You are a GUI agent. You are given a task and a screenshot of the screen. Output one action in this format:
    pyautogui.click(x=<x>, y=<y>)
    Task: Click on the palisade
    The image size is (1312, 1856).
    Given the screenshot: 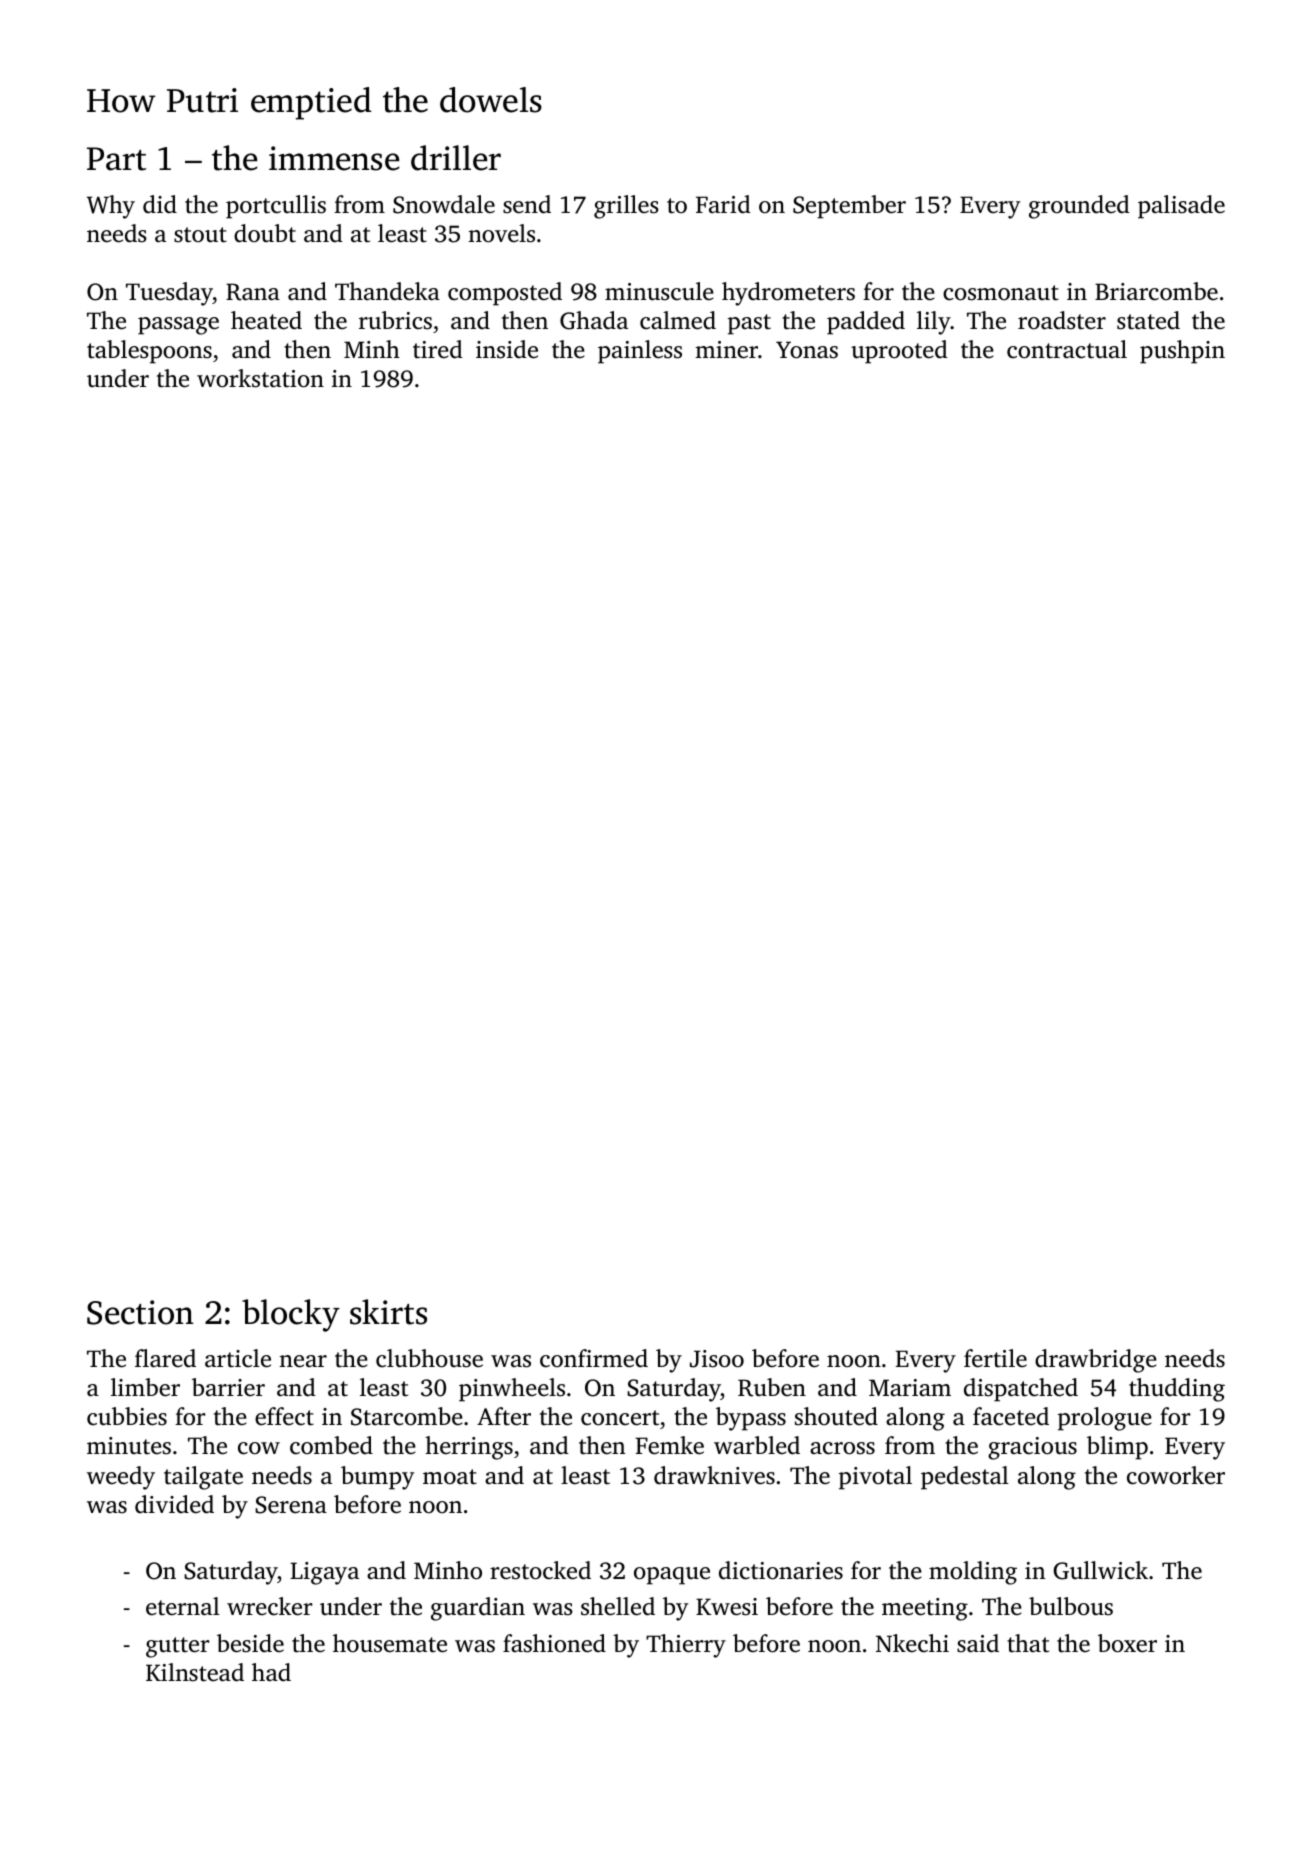 What is the action you would take?
    pyautogui.click(x=1181, y=207)
